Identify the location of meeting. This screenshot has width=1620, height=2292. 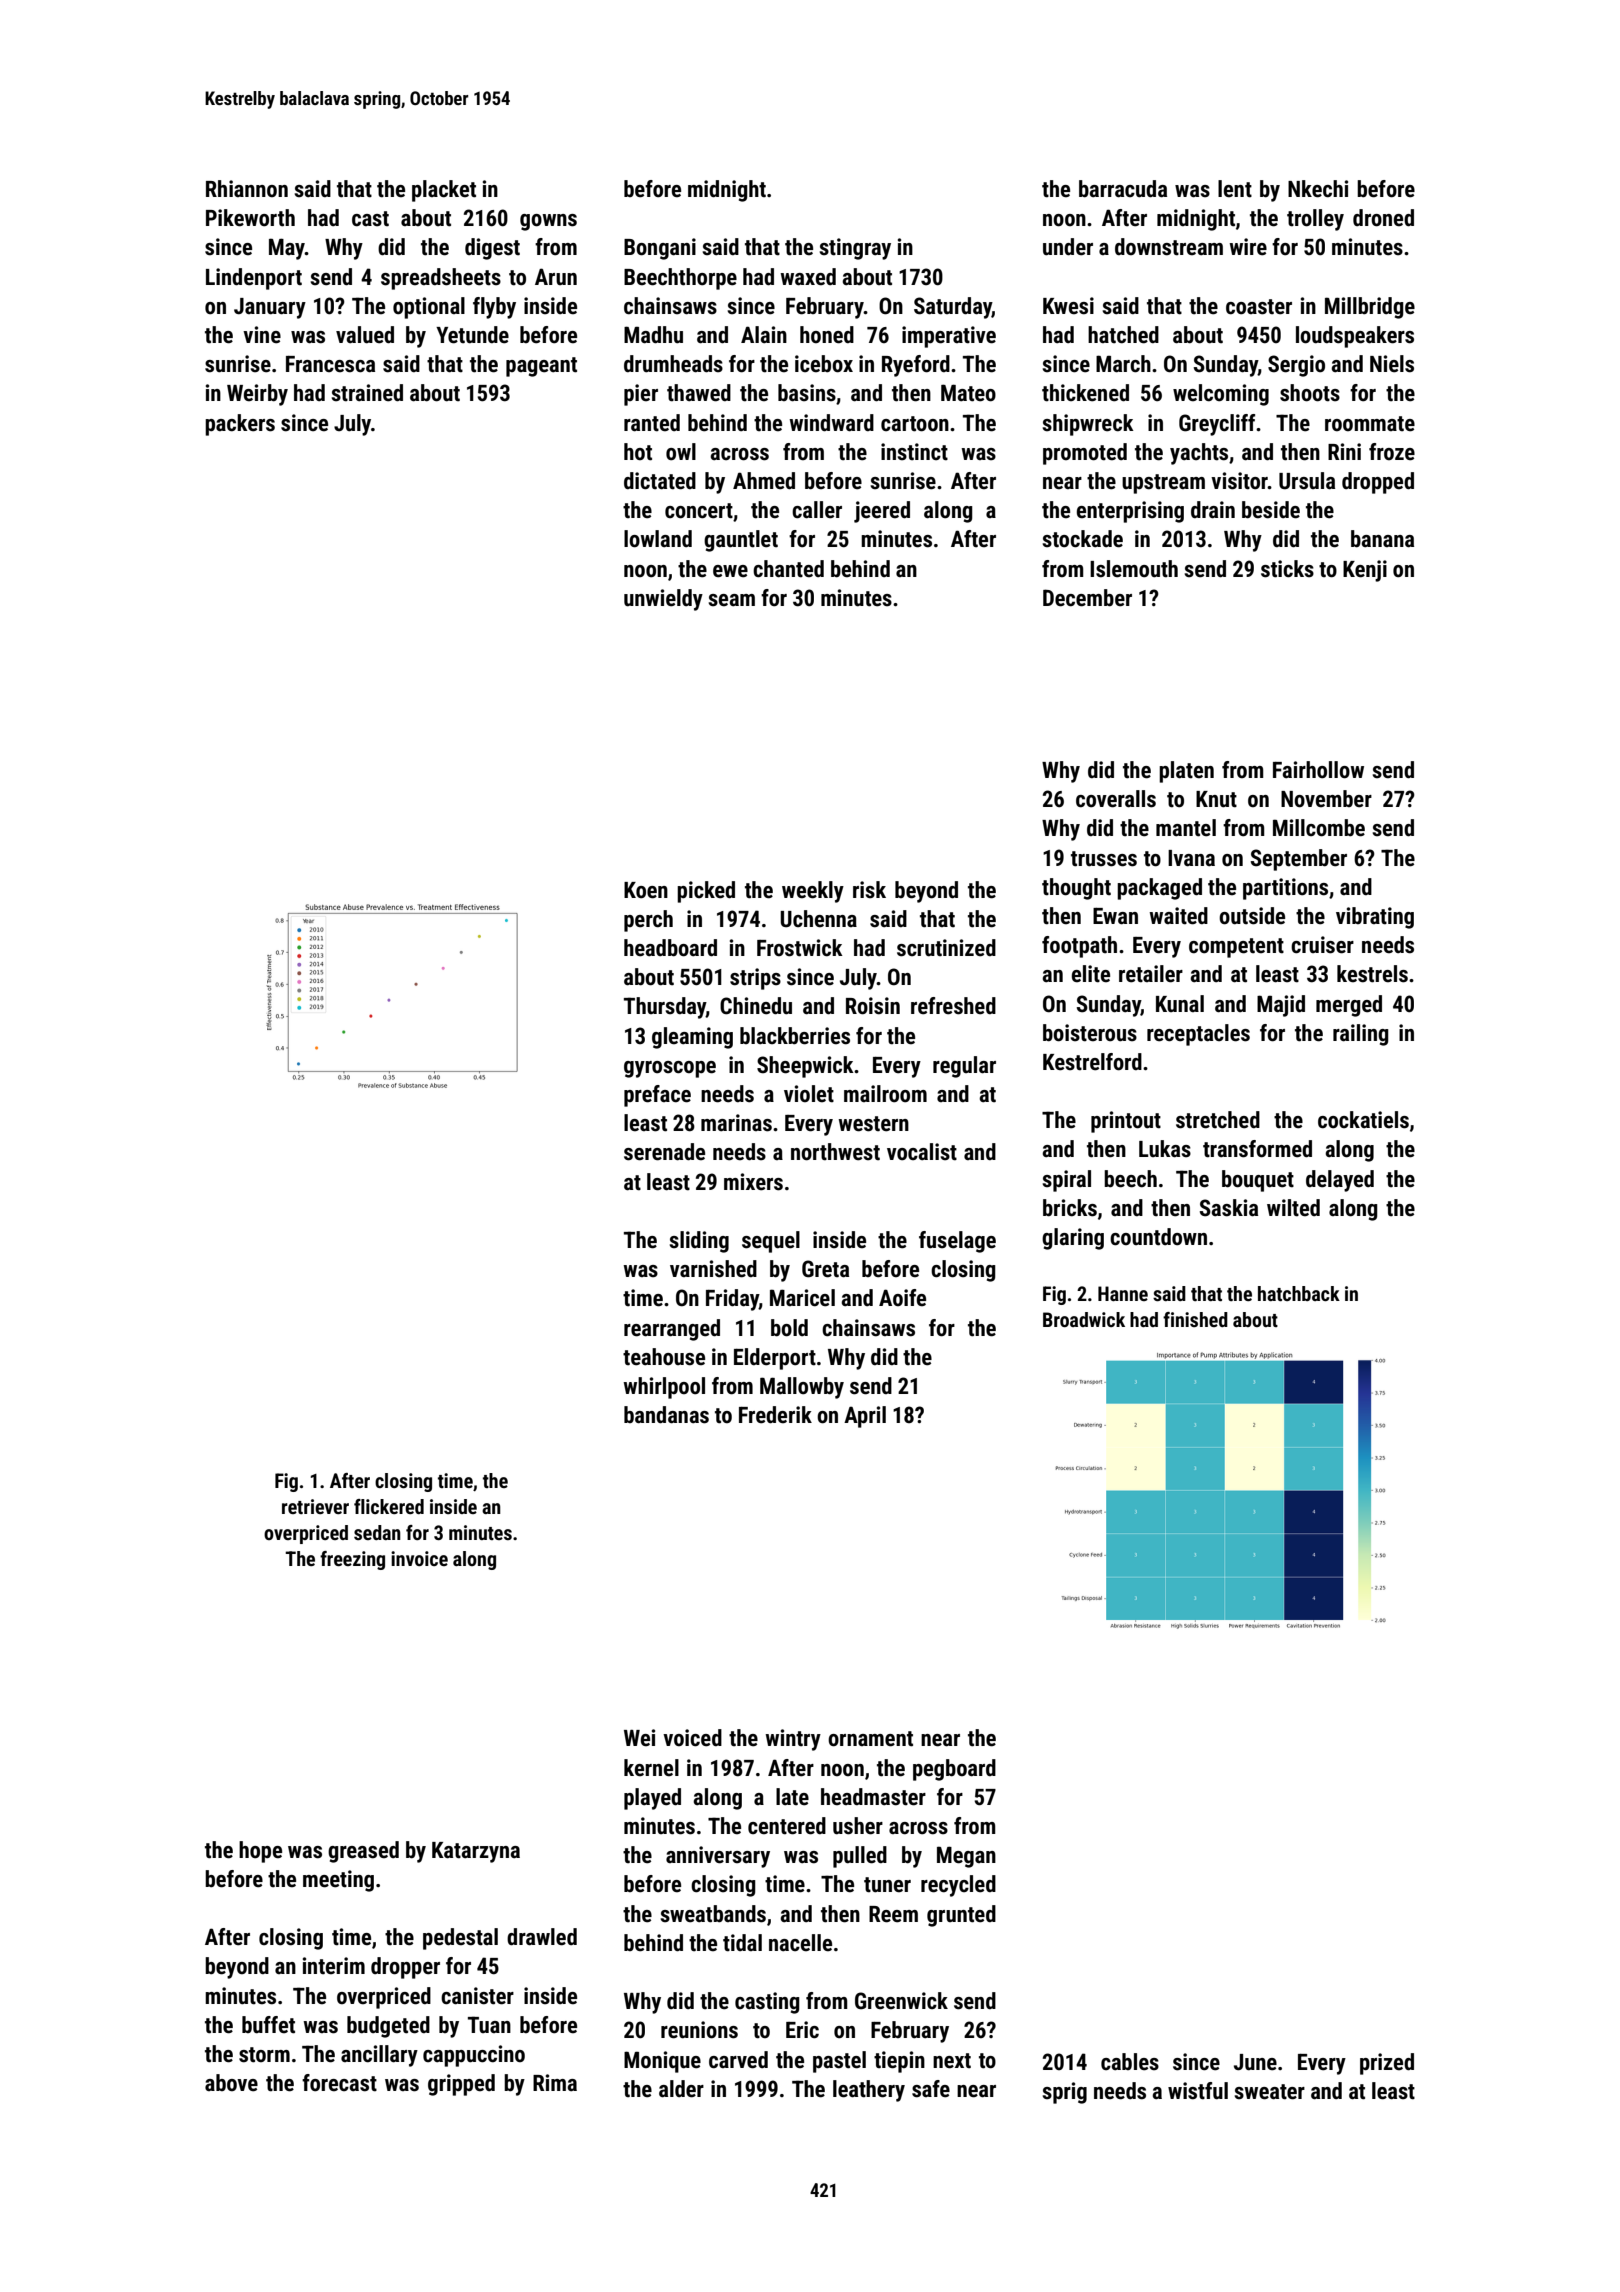
(338, 1881).
